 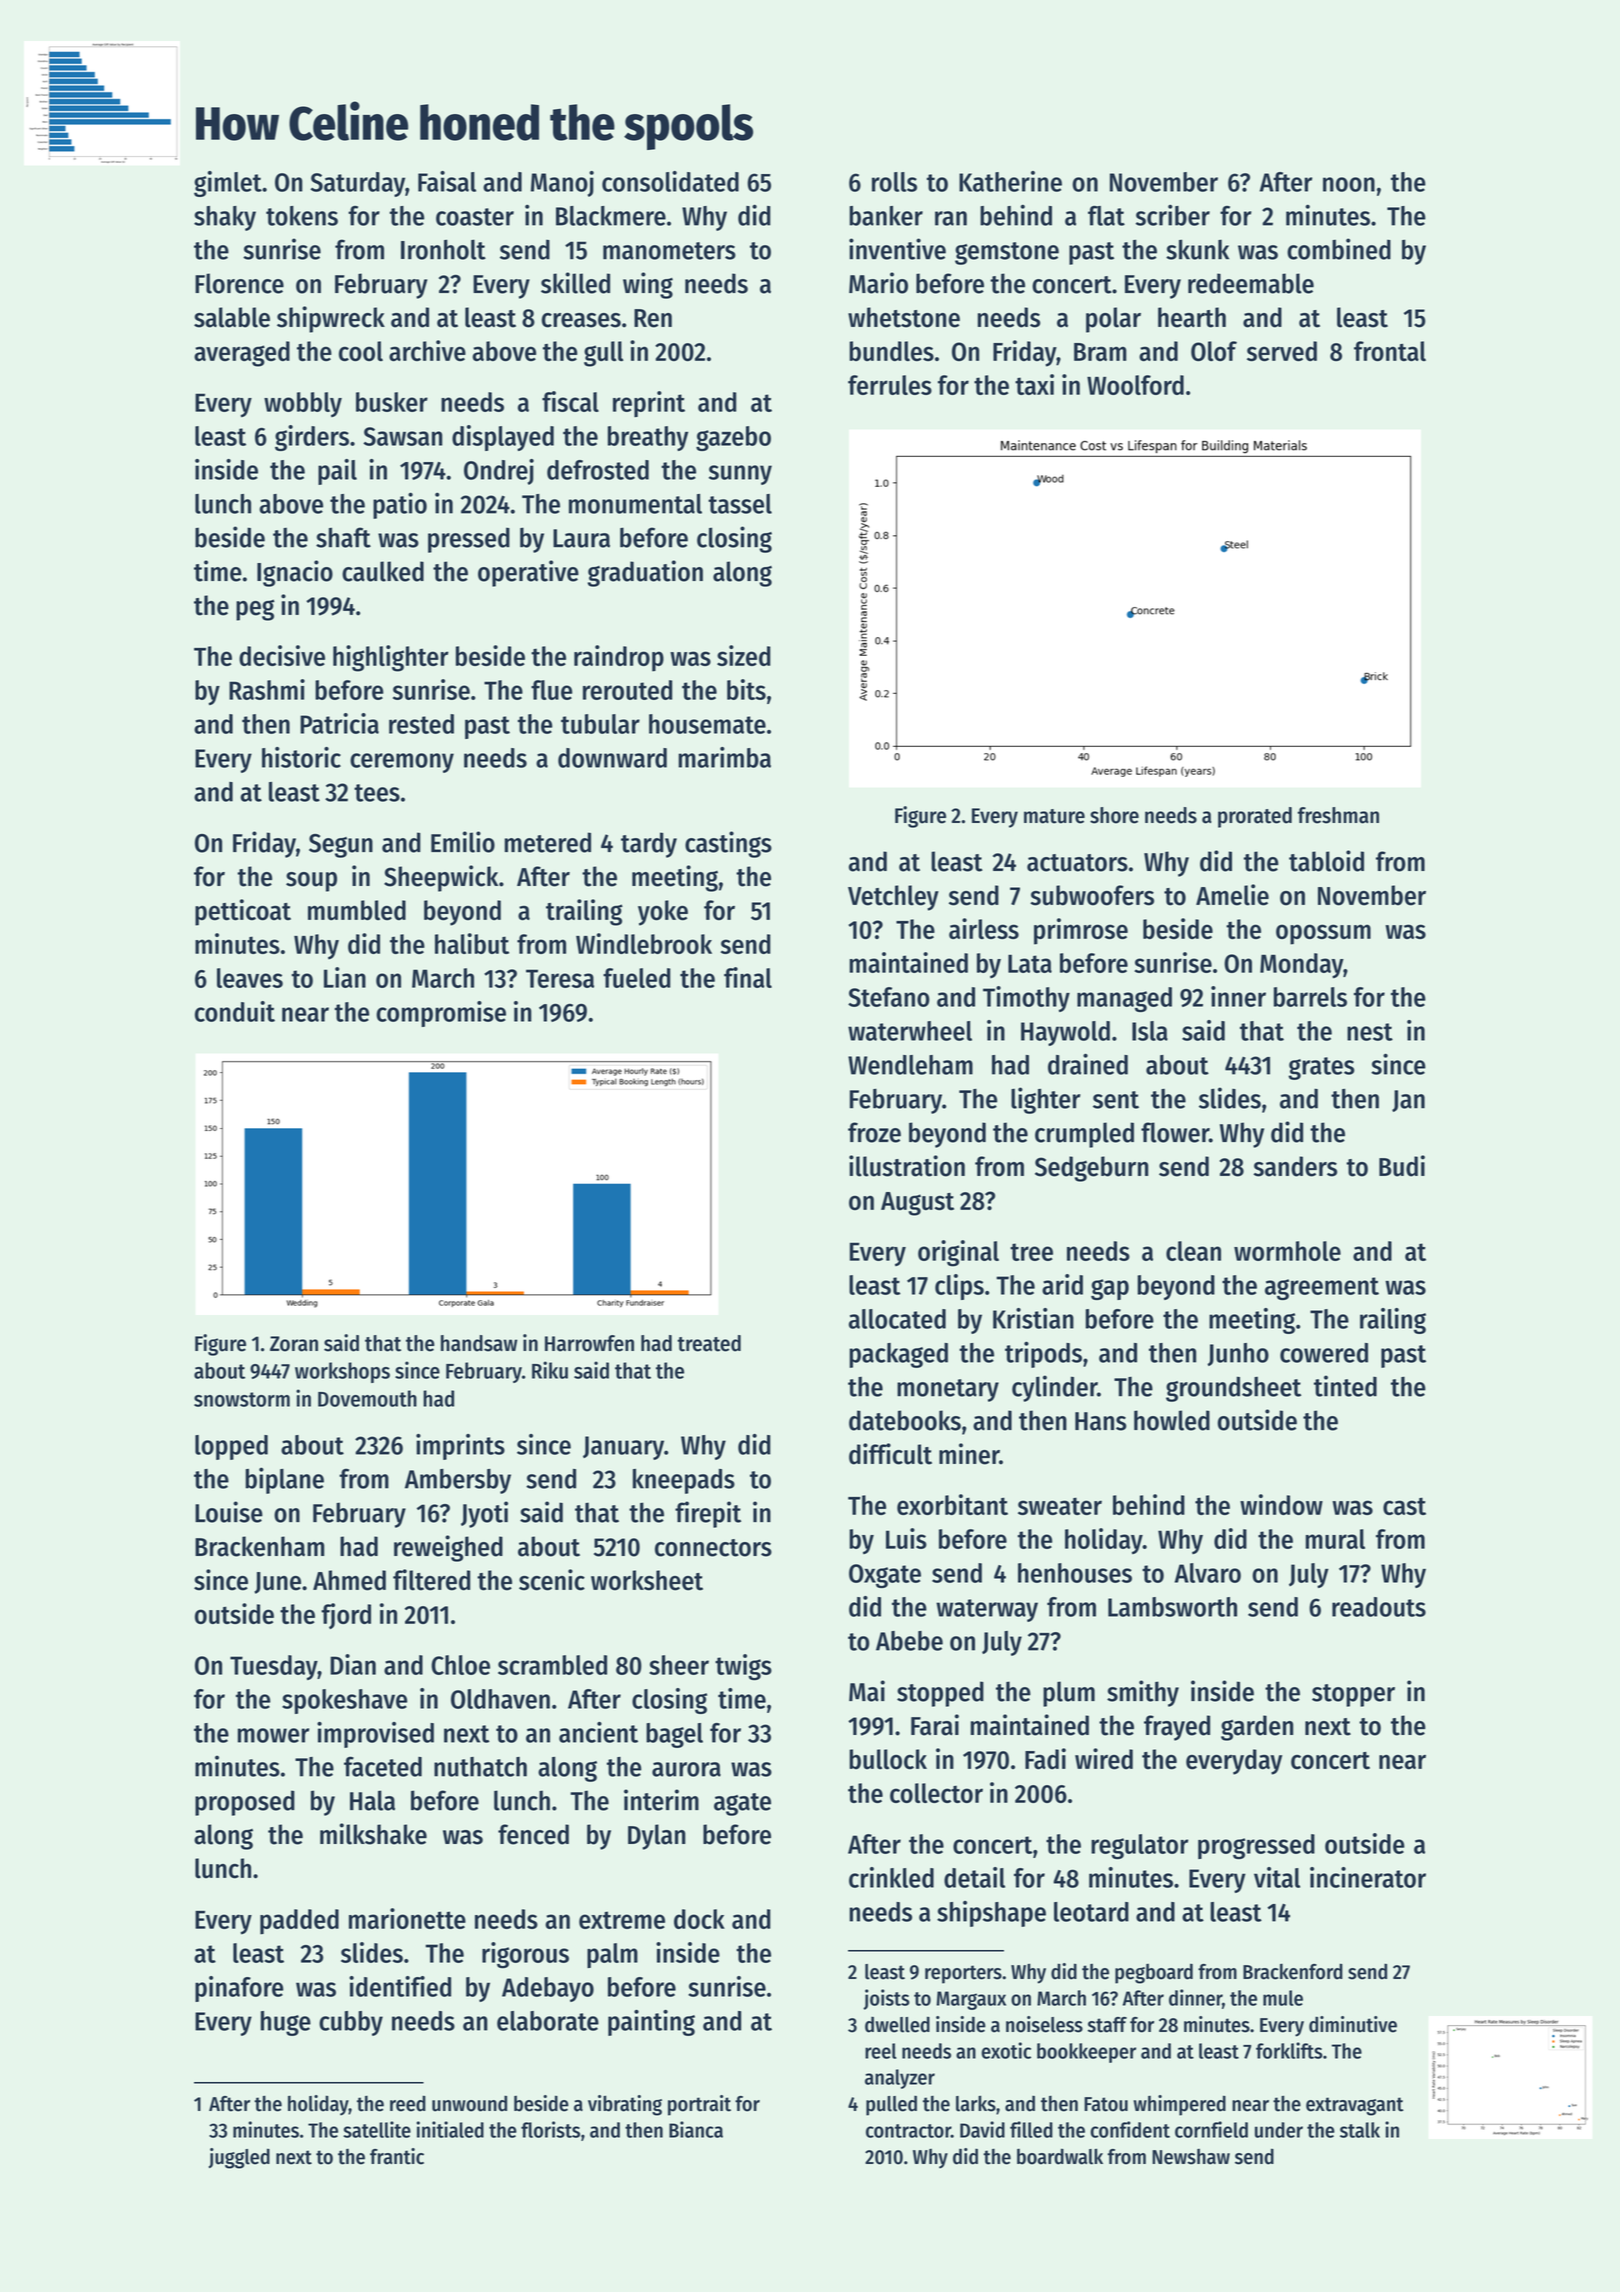 I want to click on allocated, so click(x=897, y=1319).
